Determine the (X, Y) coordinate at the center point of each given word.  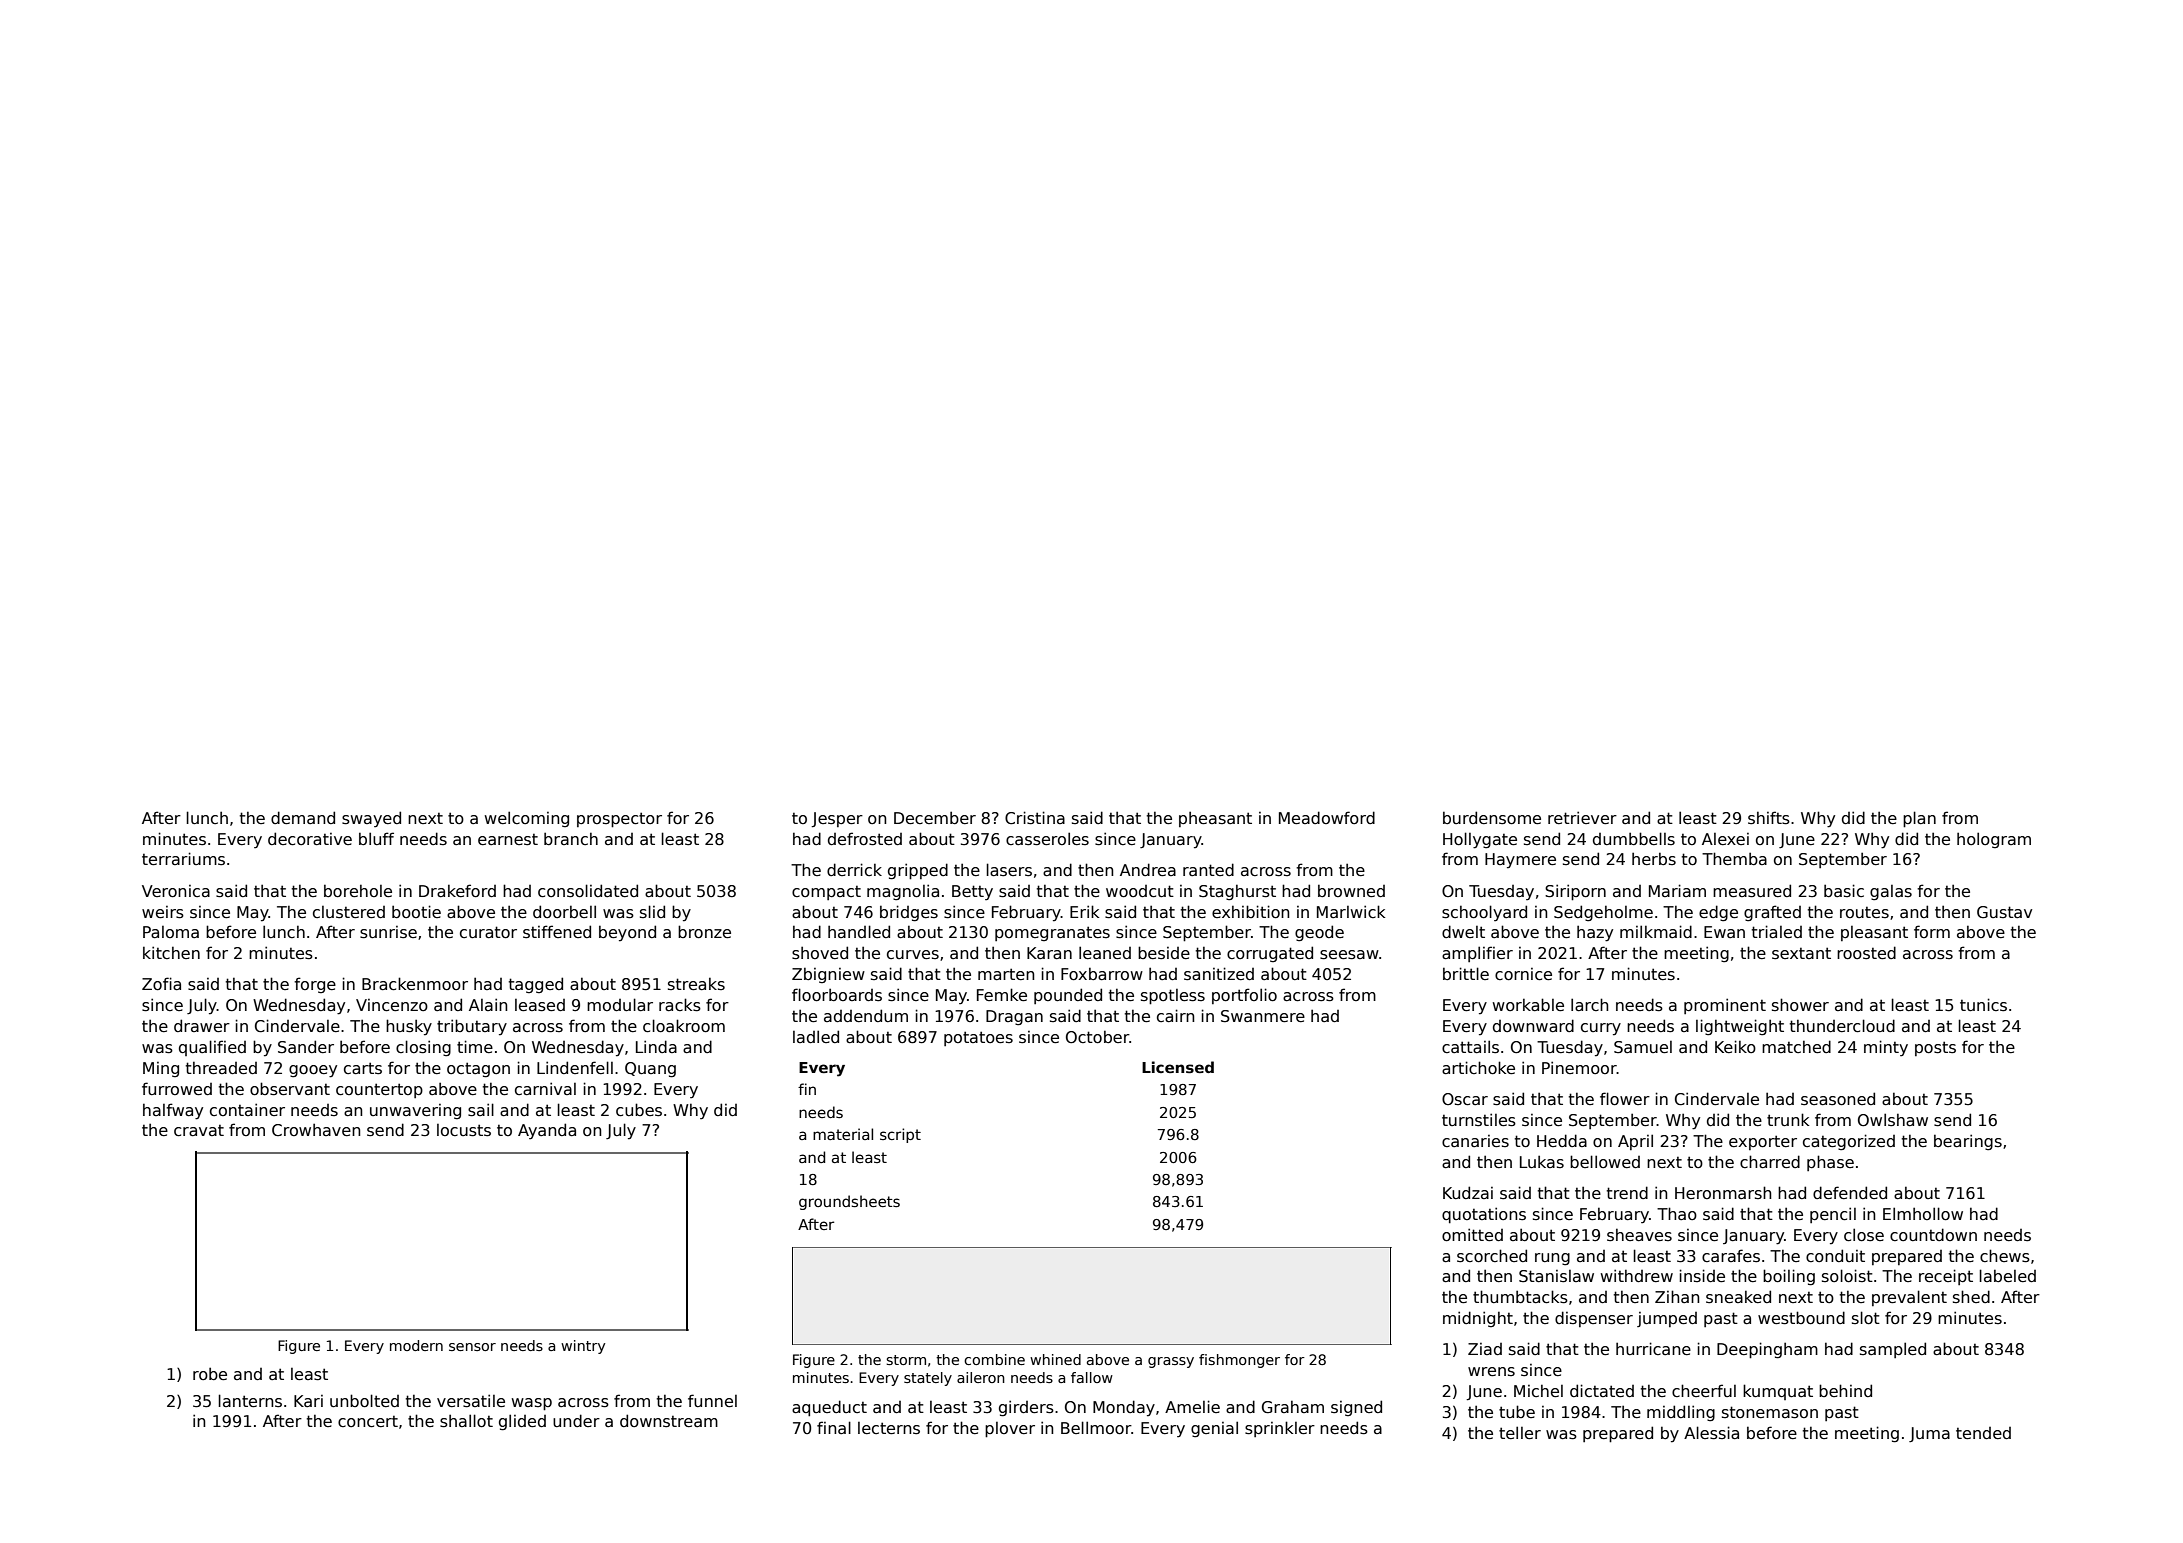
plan (1919, 819)
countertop (379, 1090)
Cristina (1035, 818)
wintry (583, 1347)
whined (1055, 1359)
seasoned (1838, 1099)
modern (416, 1345)
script (900, 1135)
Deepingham (1767, 1350)
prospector (619, 820)
